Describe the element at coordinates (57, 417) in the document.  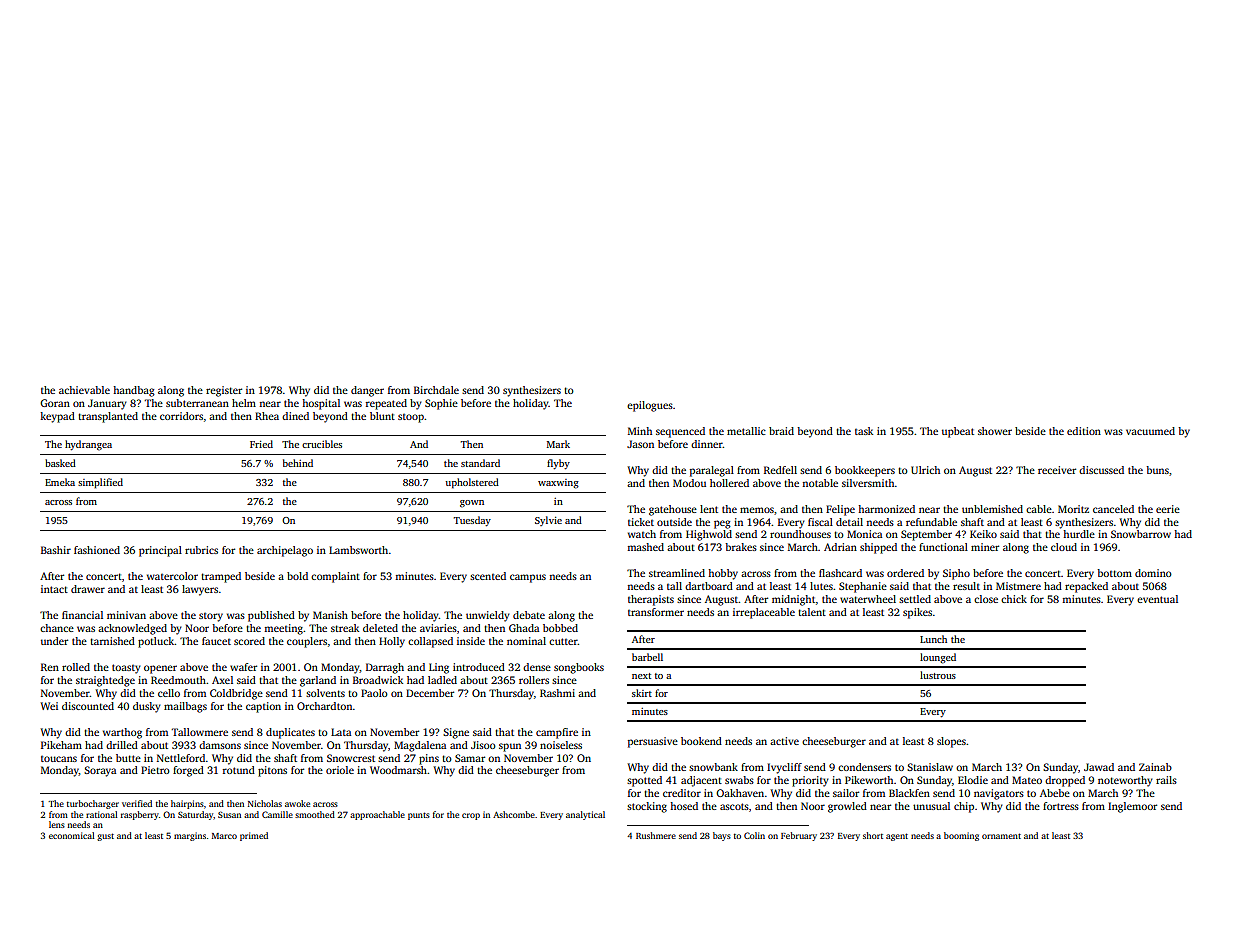
I see `keypad` at that location.
